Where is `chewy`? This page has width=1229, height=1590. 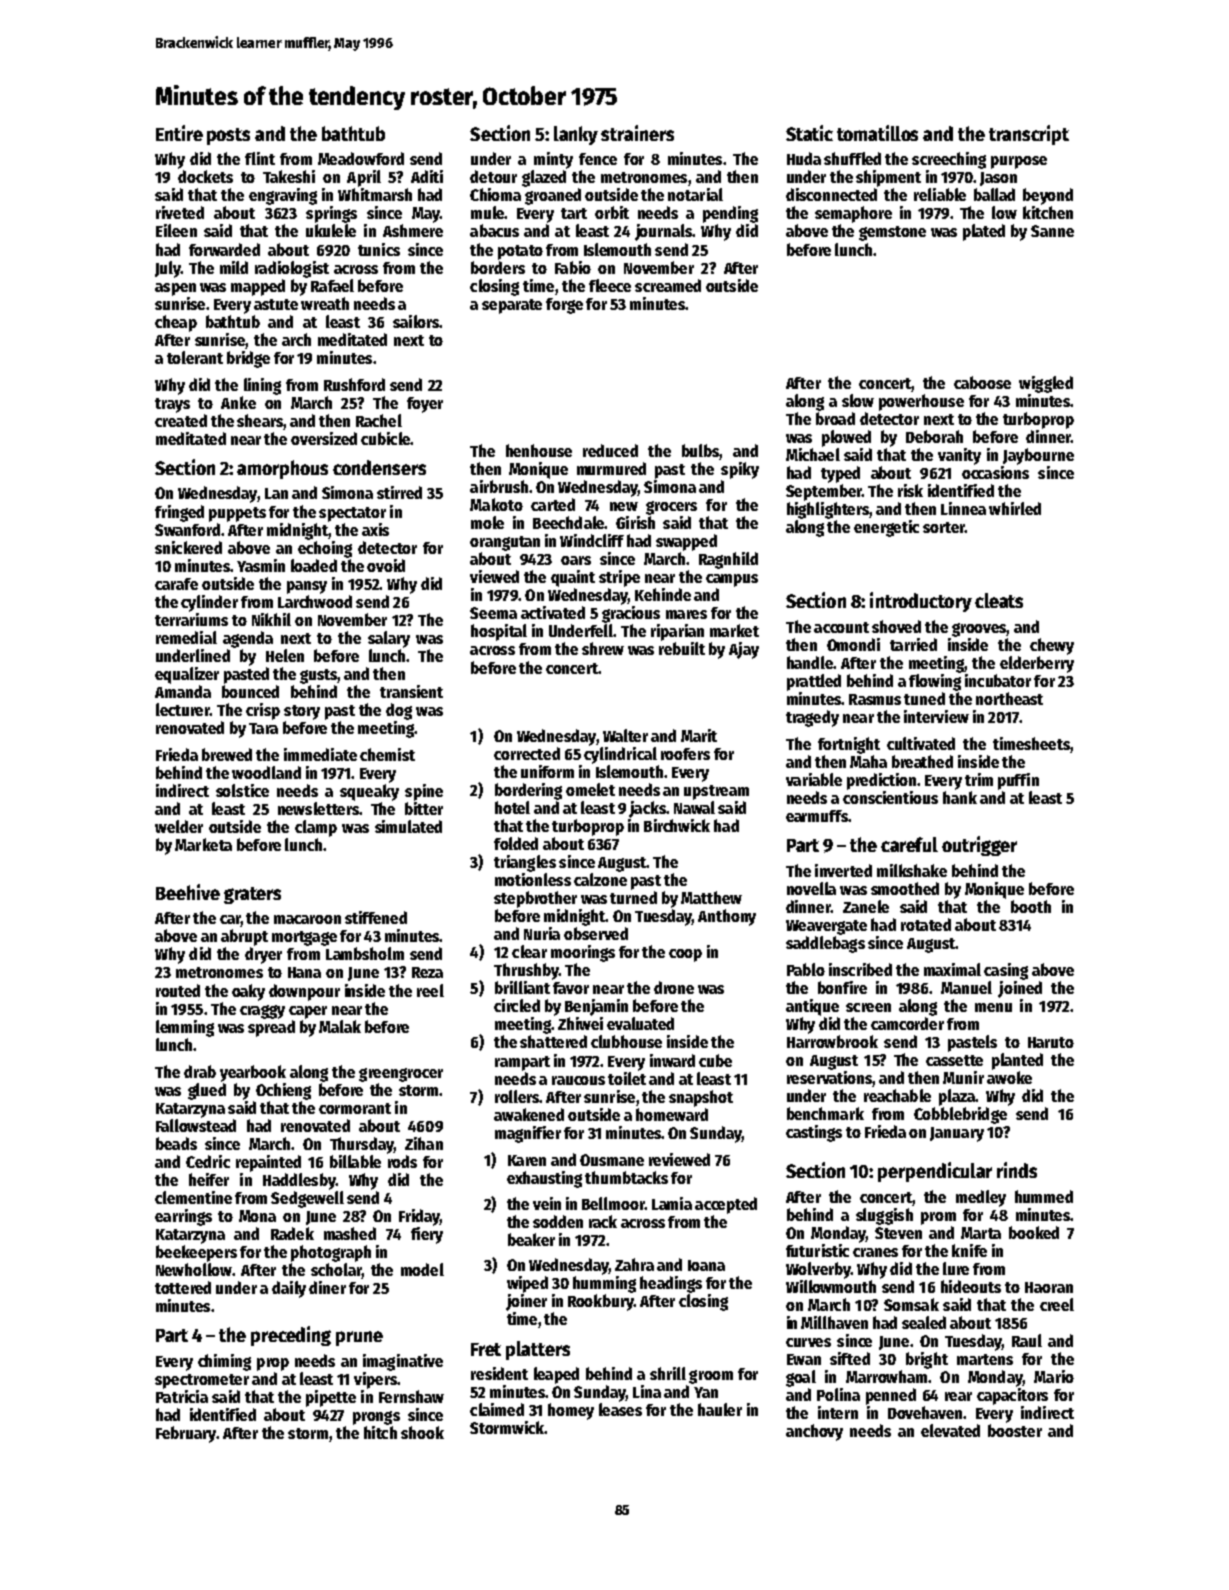 chewy is located at coordinates (1052, 646).
